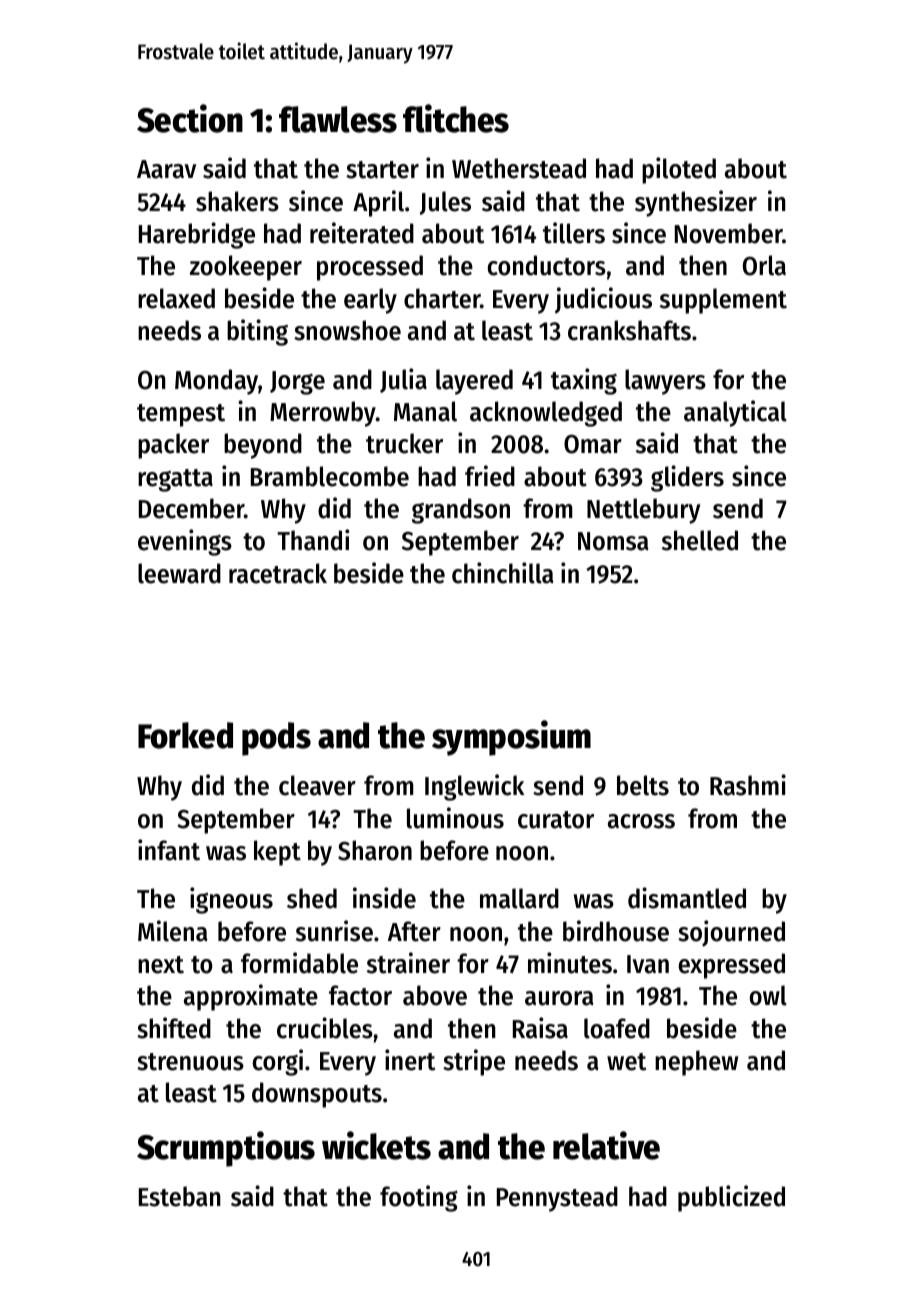 Image resolution: width=924 pixels, height=1311 pixels. I want to click on piloted, so click(679, 170).
